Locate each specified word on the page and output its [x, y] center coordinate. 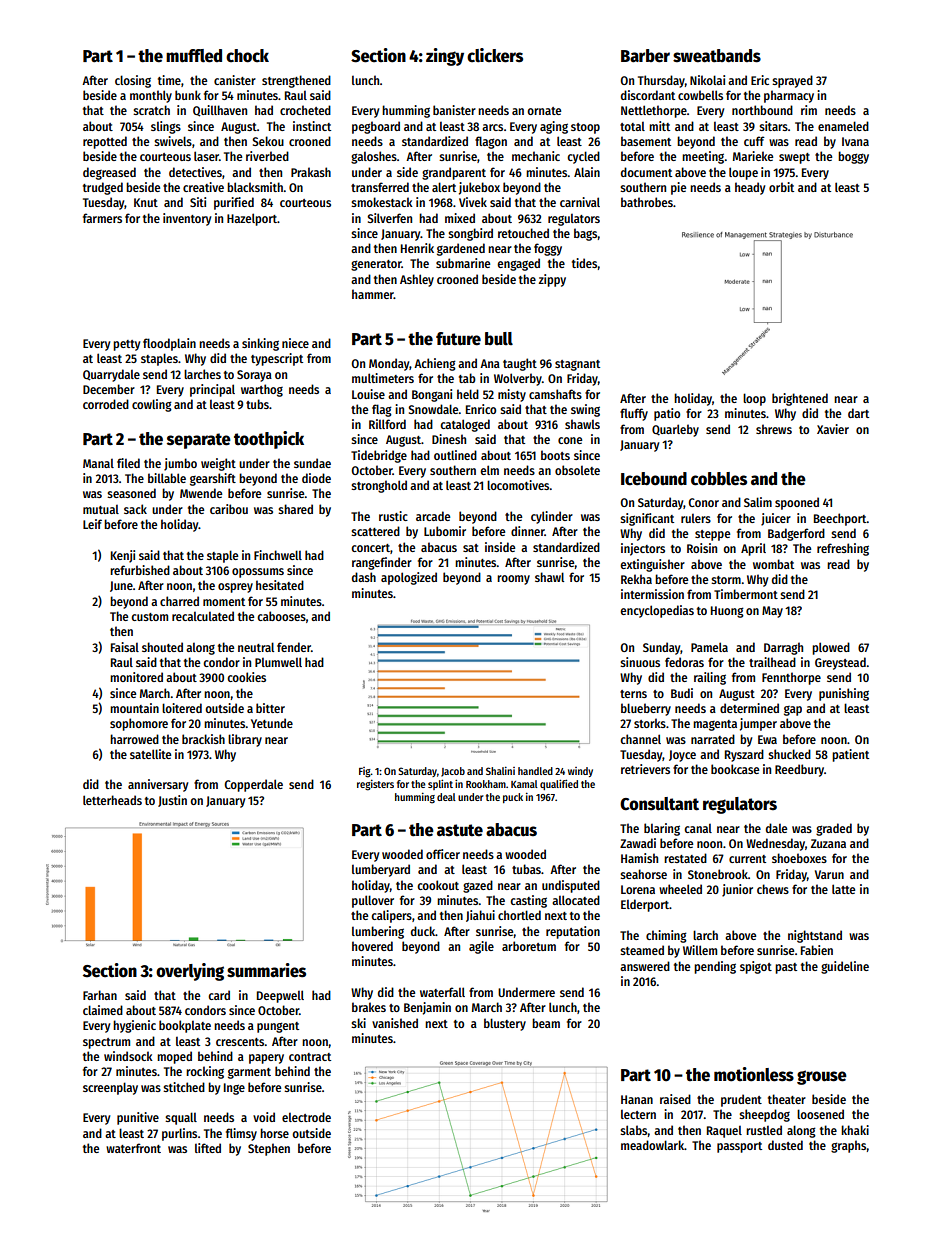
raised [675, 1099]
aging [554, 127]
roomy [513, 580]
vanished [395, 1023]
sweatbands [717, 56]
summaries [266, 970]
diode [316, 478]
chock [247, 56]
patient [850, 755]
